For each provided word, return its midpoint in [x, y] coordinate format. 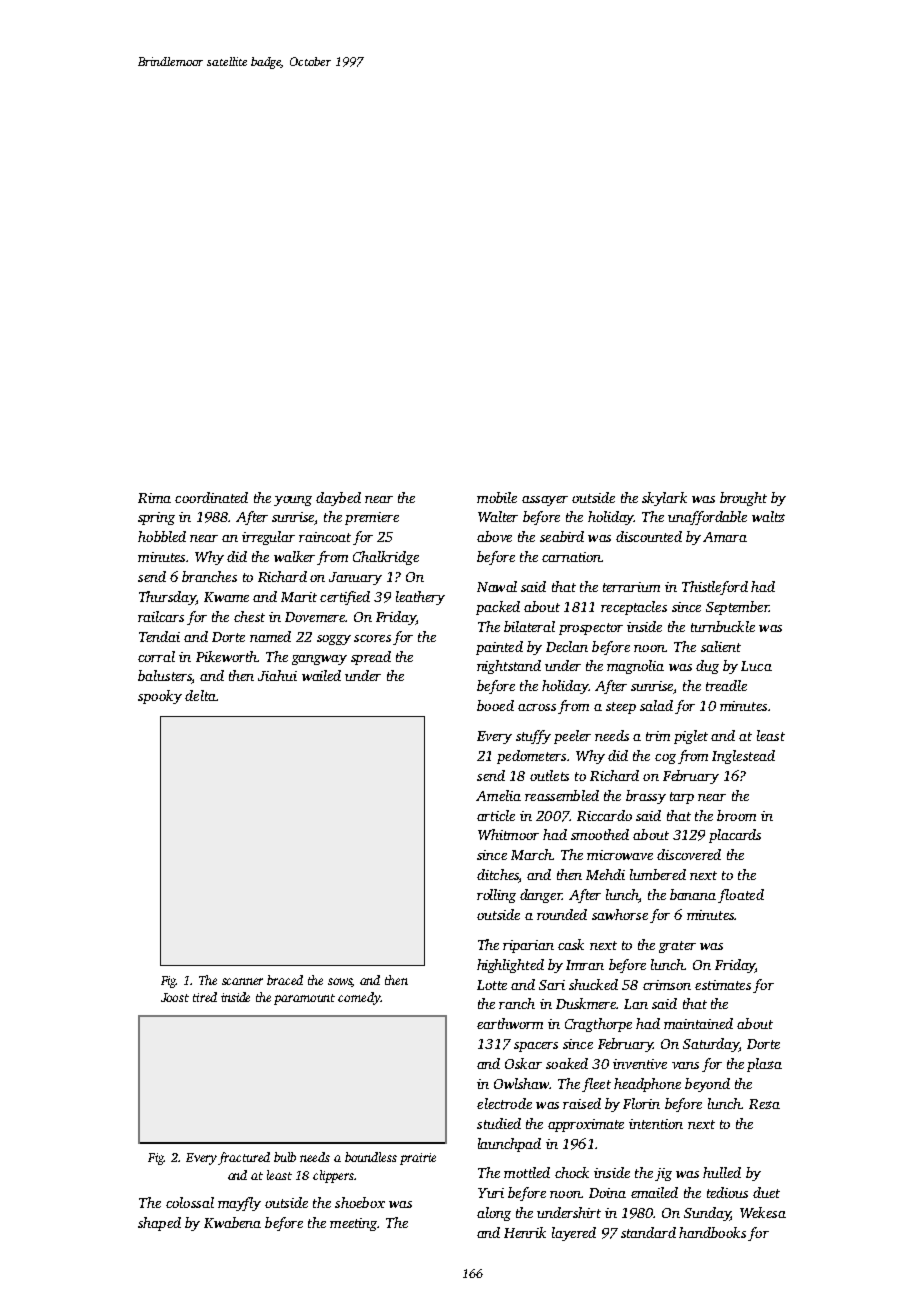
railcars [161, 616]
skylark [664, 499]
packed [498, 608]
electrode [504, 1103]
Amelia [498, 795]
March [531, 854]
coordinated [211, 497]
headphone [647, 1085]
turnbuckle [723, 626]
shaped [159, 1224]
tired [205, 997]
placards [735, 836]
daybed [338, 499]
